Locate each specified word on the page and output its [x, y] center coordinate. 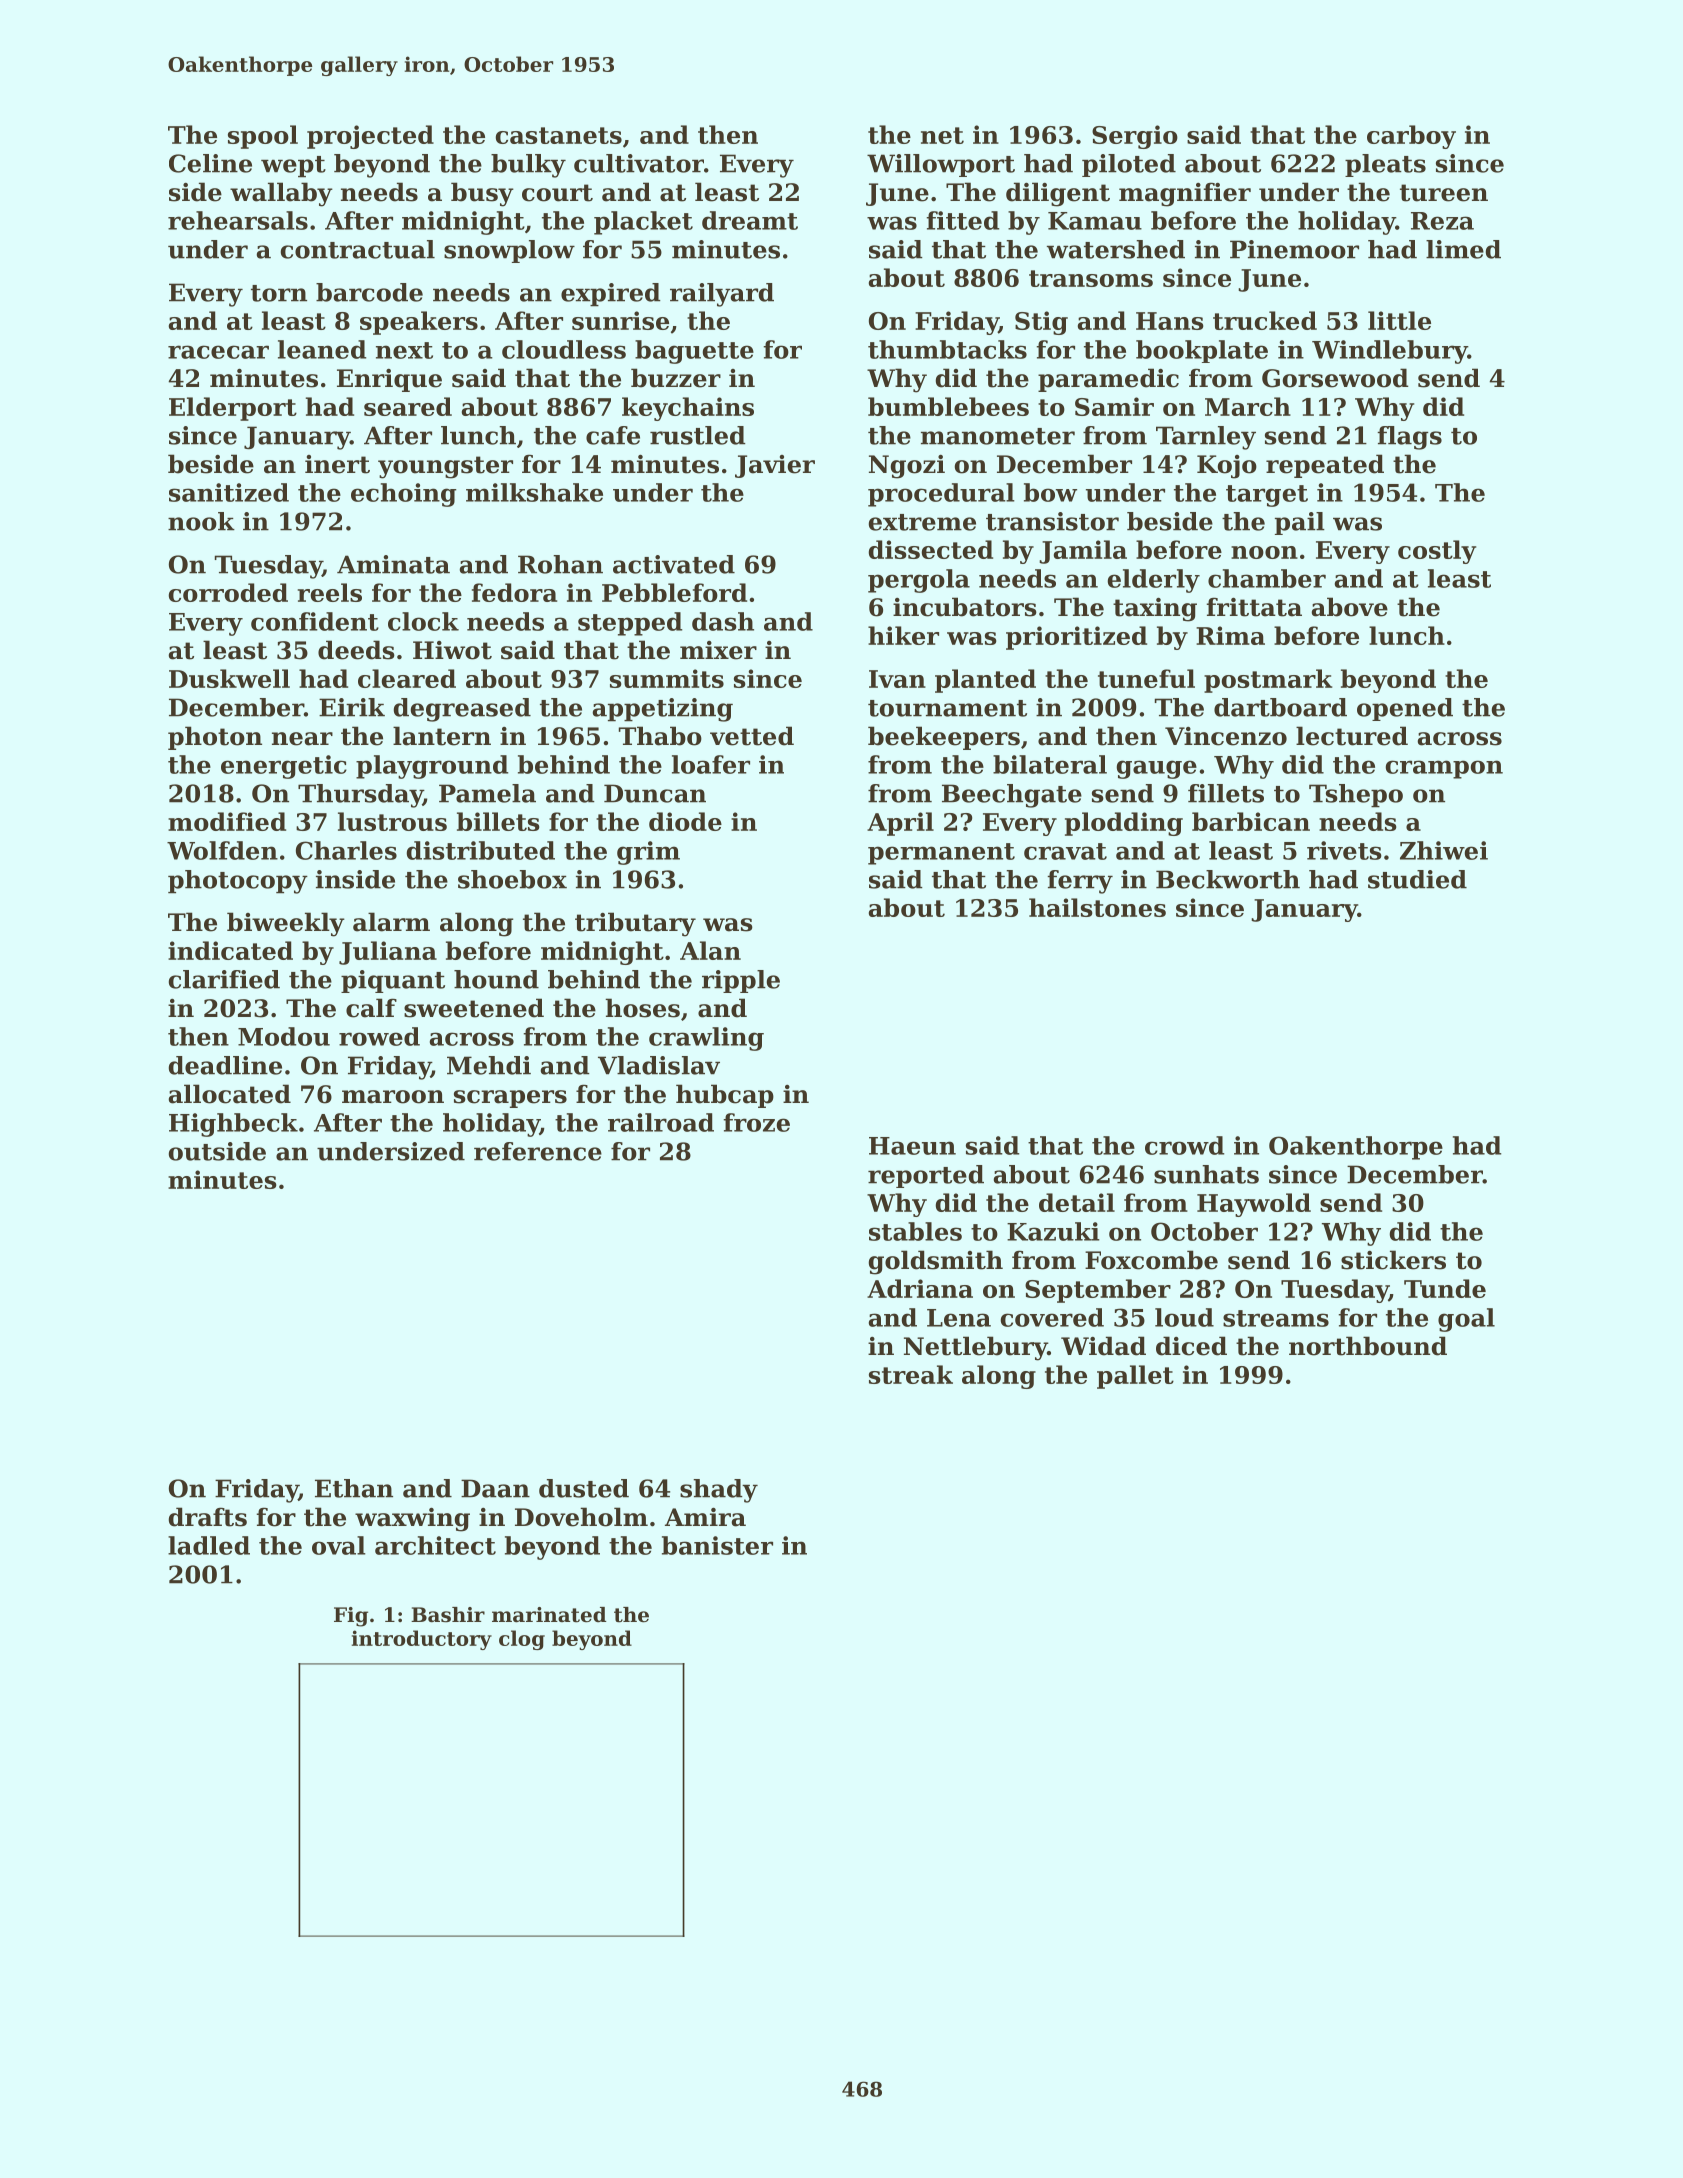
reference [538, 1151]
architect [435, 1545]
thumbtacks [947, 349]
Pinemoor [1294, 249]
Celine [210, 163]
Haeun [912, 1146]
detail [1077, 1202]
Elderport [233, 409]
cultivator [639, 163]
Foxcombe [1151, 1260]
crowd [1184, 1145]
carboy [1411, 137]
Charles [346, 850]
